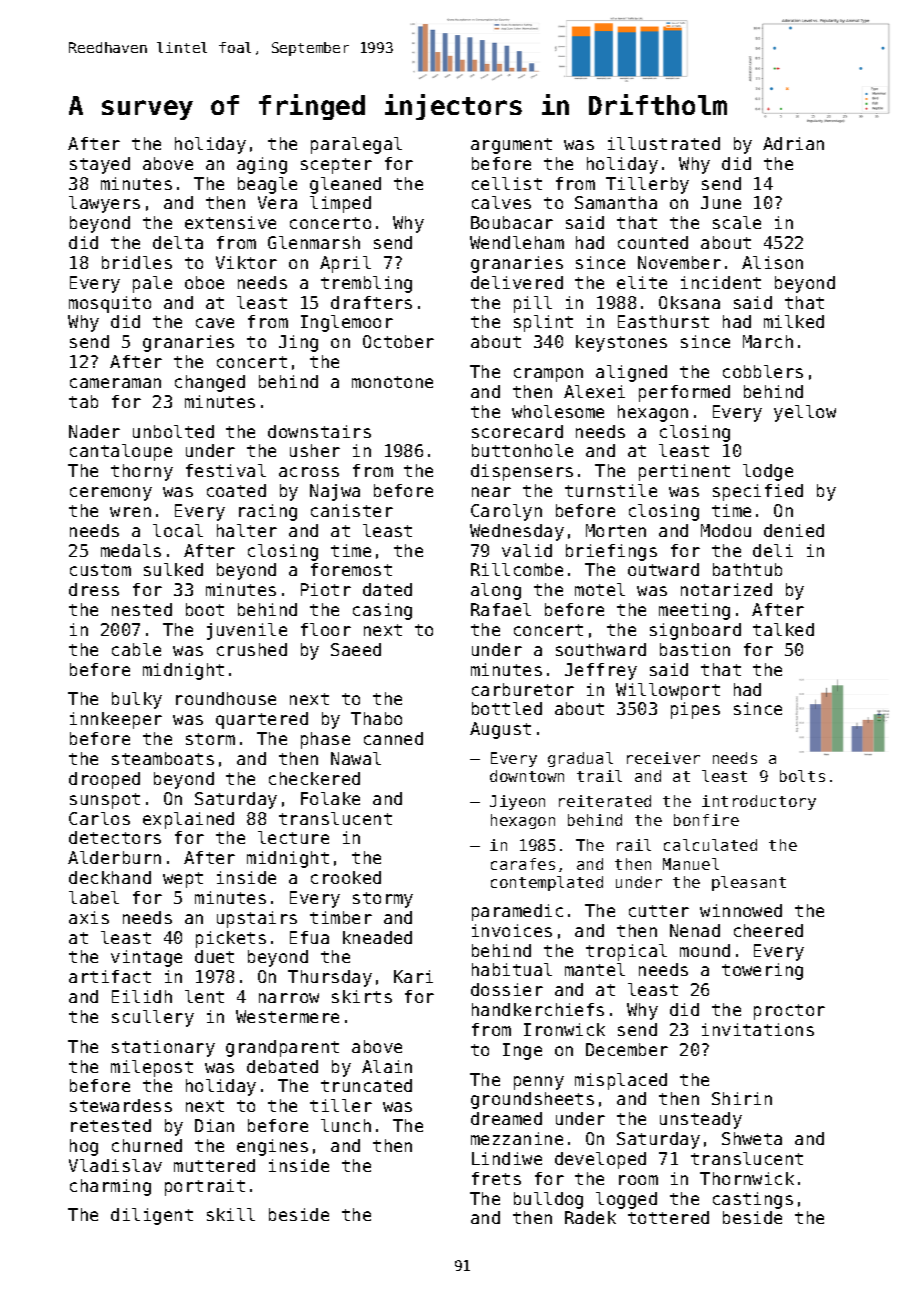 The width and height of the screenshot is (908, 1316). What do you see at coordinates (695, 649) in the screenshot?
I see `bastion` at bounding box center [695, 649].
